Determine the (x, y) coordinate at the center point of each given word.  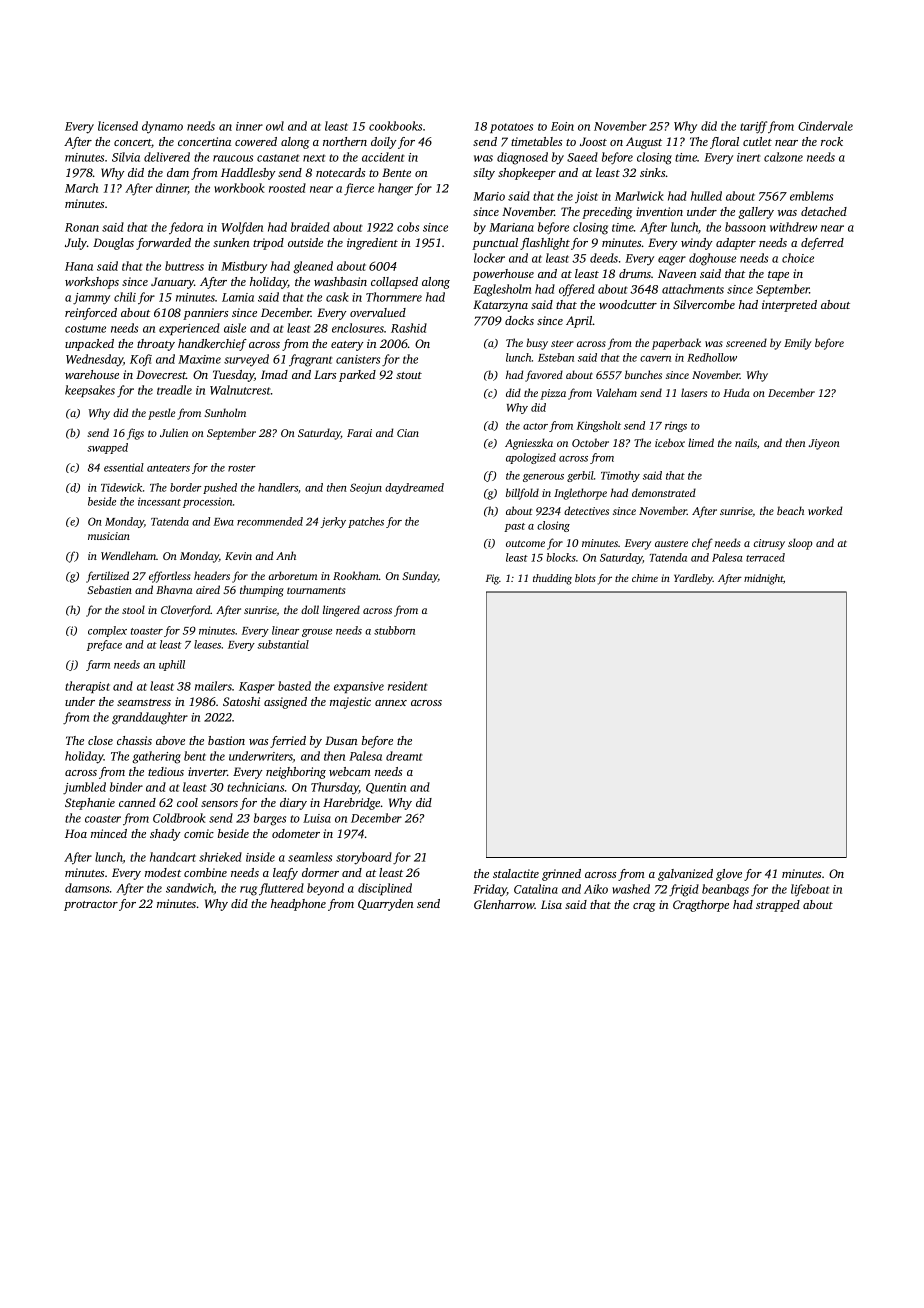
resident (407, 686)
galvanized (685, 875)
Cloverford (186, 611)
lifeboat (810, 890)
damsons (87, 888)
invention (659, 211)
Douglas (113, 244)
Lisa (551, 904)
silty (484, 174)
